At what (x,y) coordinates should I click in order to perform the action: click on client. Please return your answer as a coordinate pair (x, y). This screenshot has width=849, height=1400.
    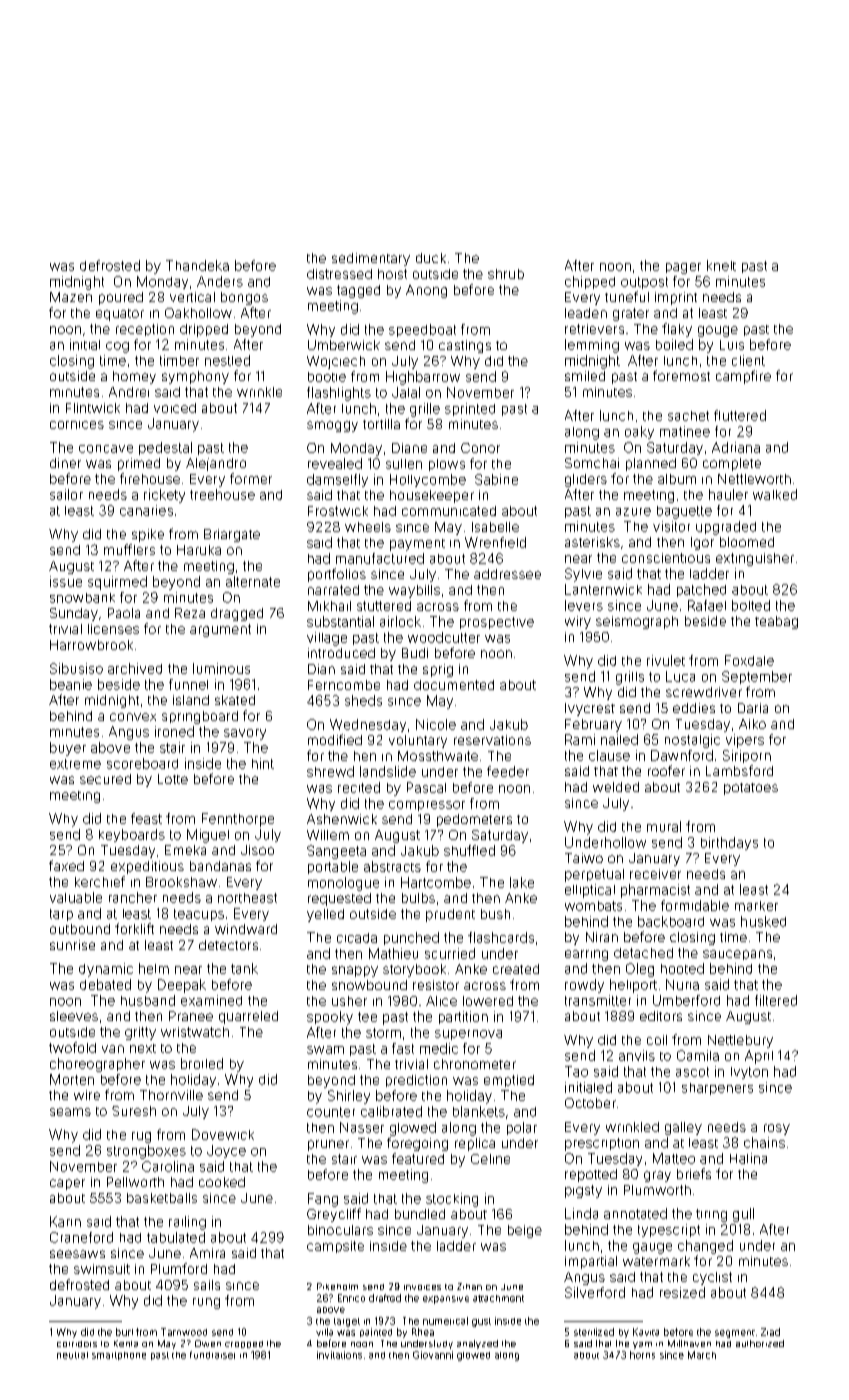
    Looking at the image, I should click on (748, 360).
